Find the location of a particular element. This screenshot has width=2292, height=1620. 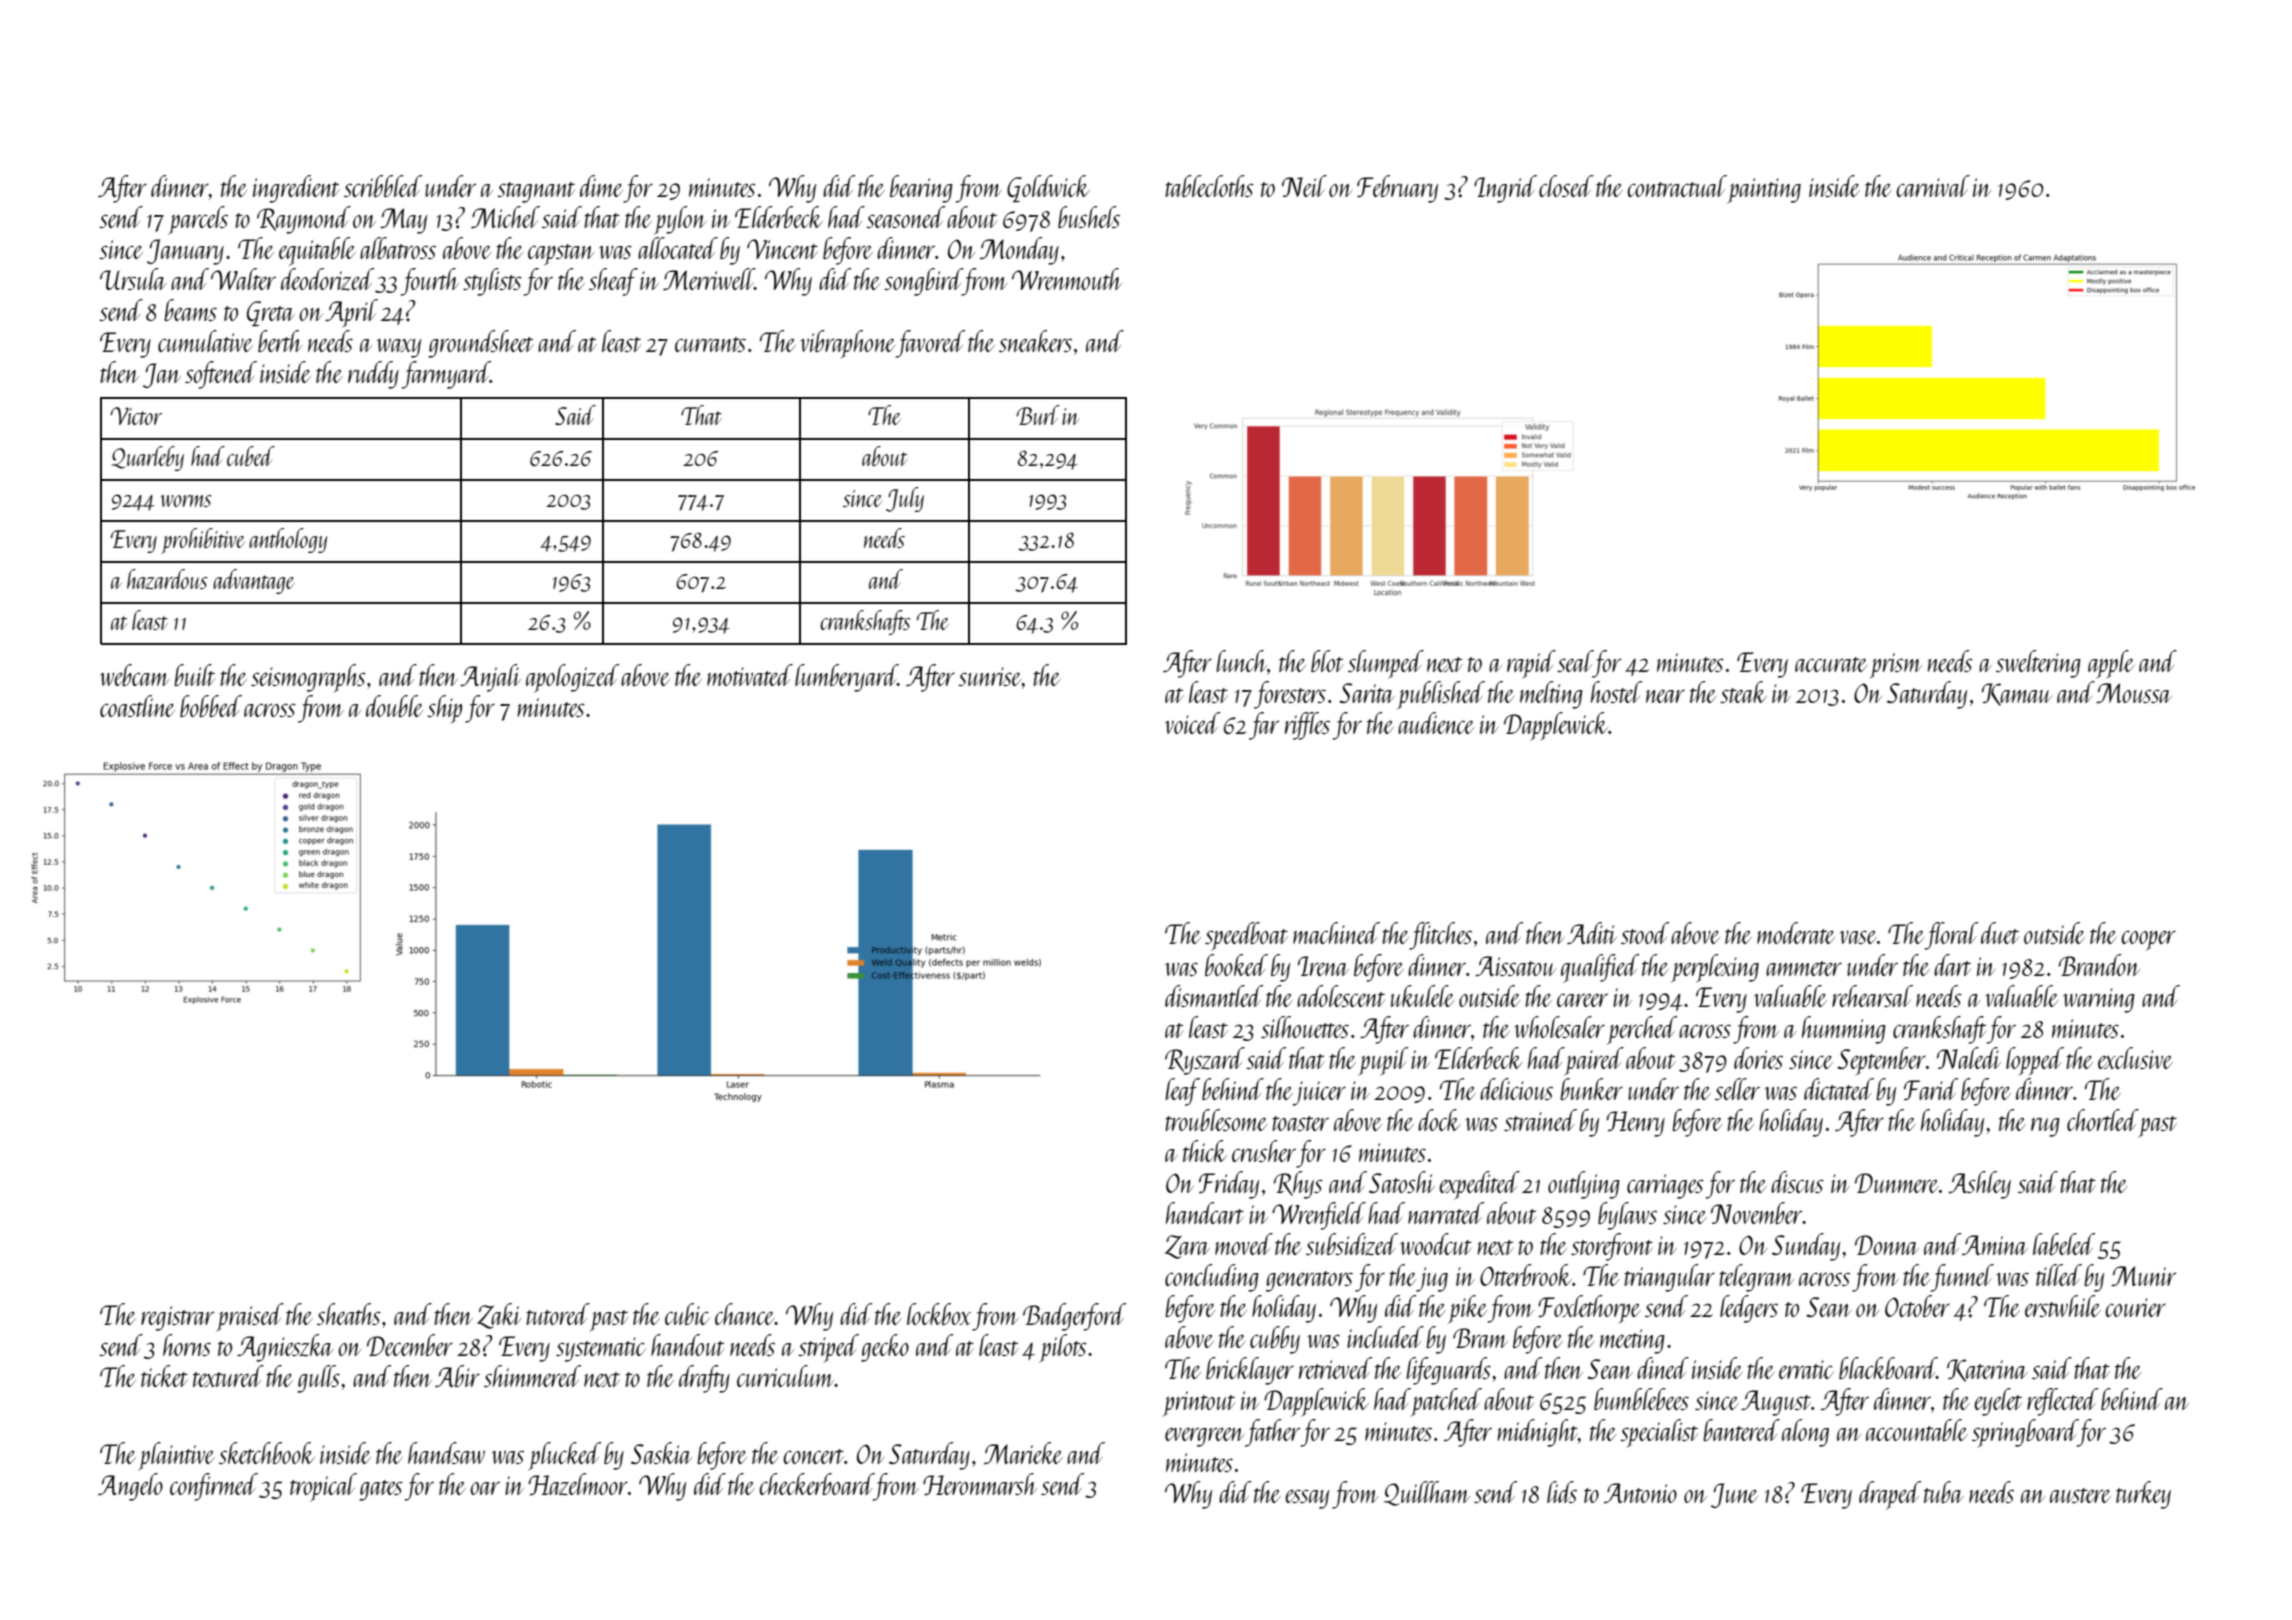

cubed is located at coordinates (251, 456).
